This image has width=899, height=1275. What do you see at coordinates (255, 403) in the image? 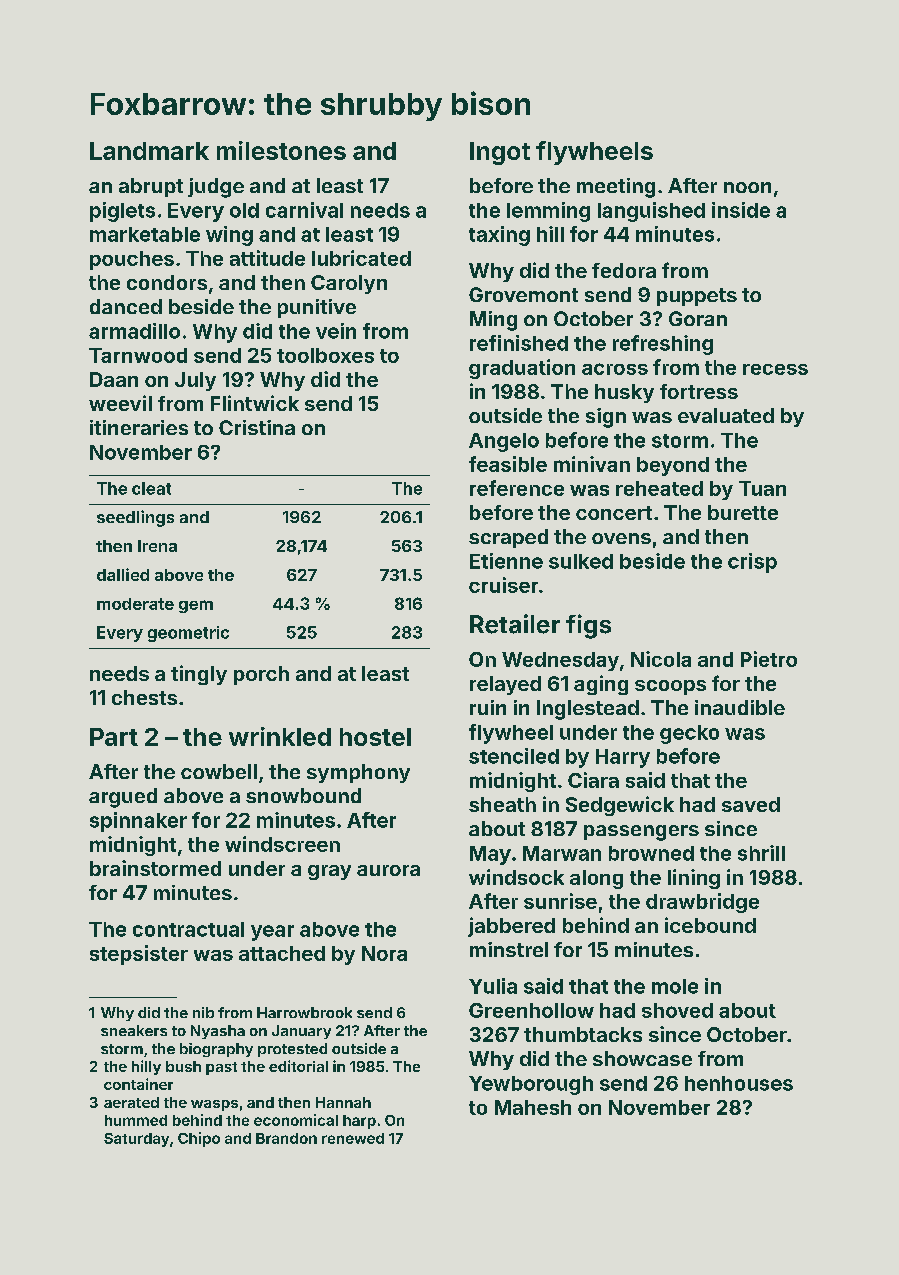
I see `Flintwick` at bounding box center [255, 403].
